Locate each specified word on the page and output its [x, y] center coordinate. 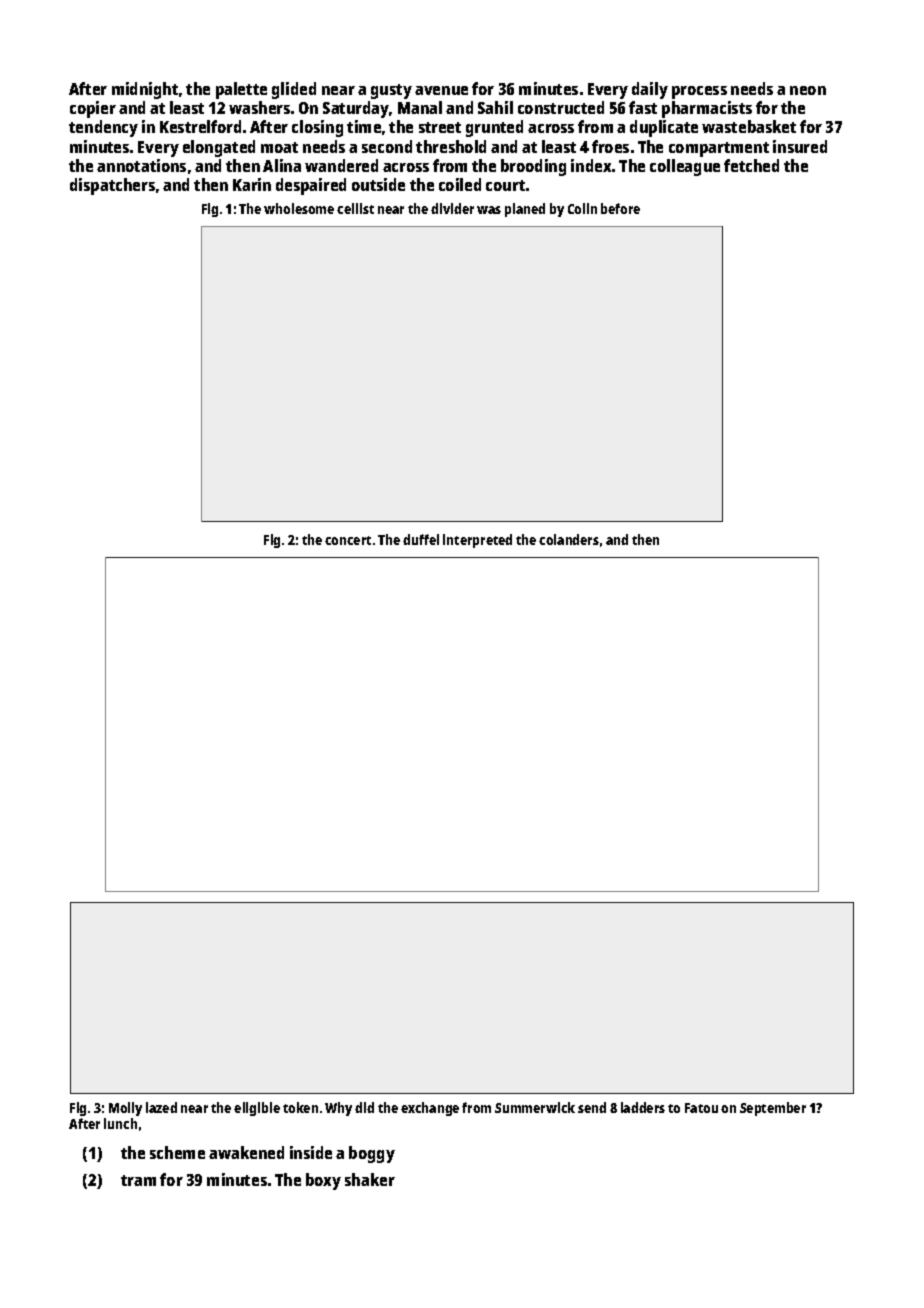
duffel [421, 539]
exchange [430, 1109]
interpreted [477, 541]
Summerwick [535, 1107]
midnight [145, 90]
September [773, 1109]
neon [808, 90]
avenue [441, 90]
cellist [355, 208]
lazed [161, 1107]
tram [138, 1180]
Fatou [701, 1108]
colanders [569, 539]
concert [348, 540]
